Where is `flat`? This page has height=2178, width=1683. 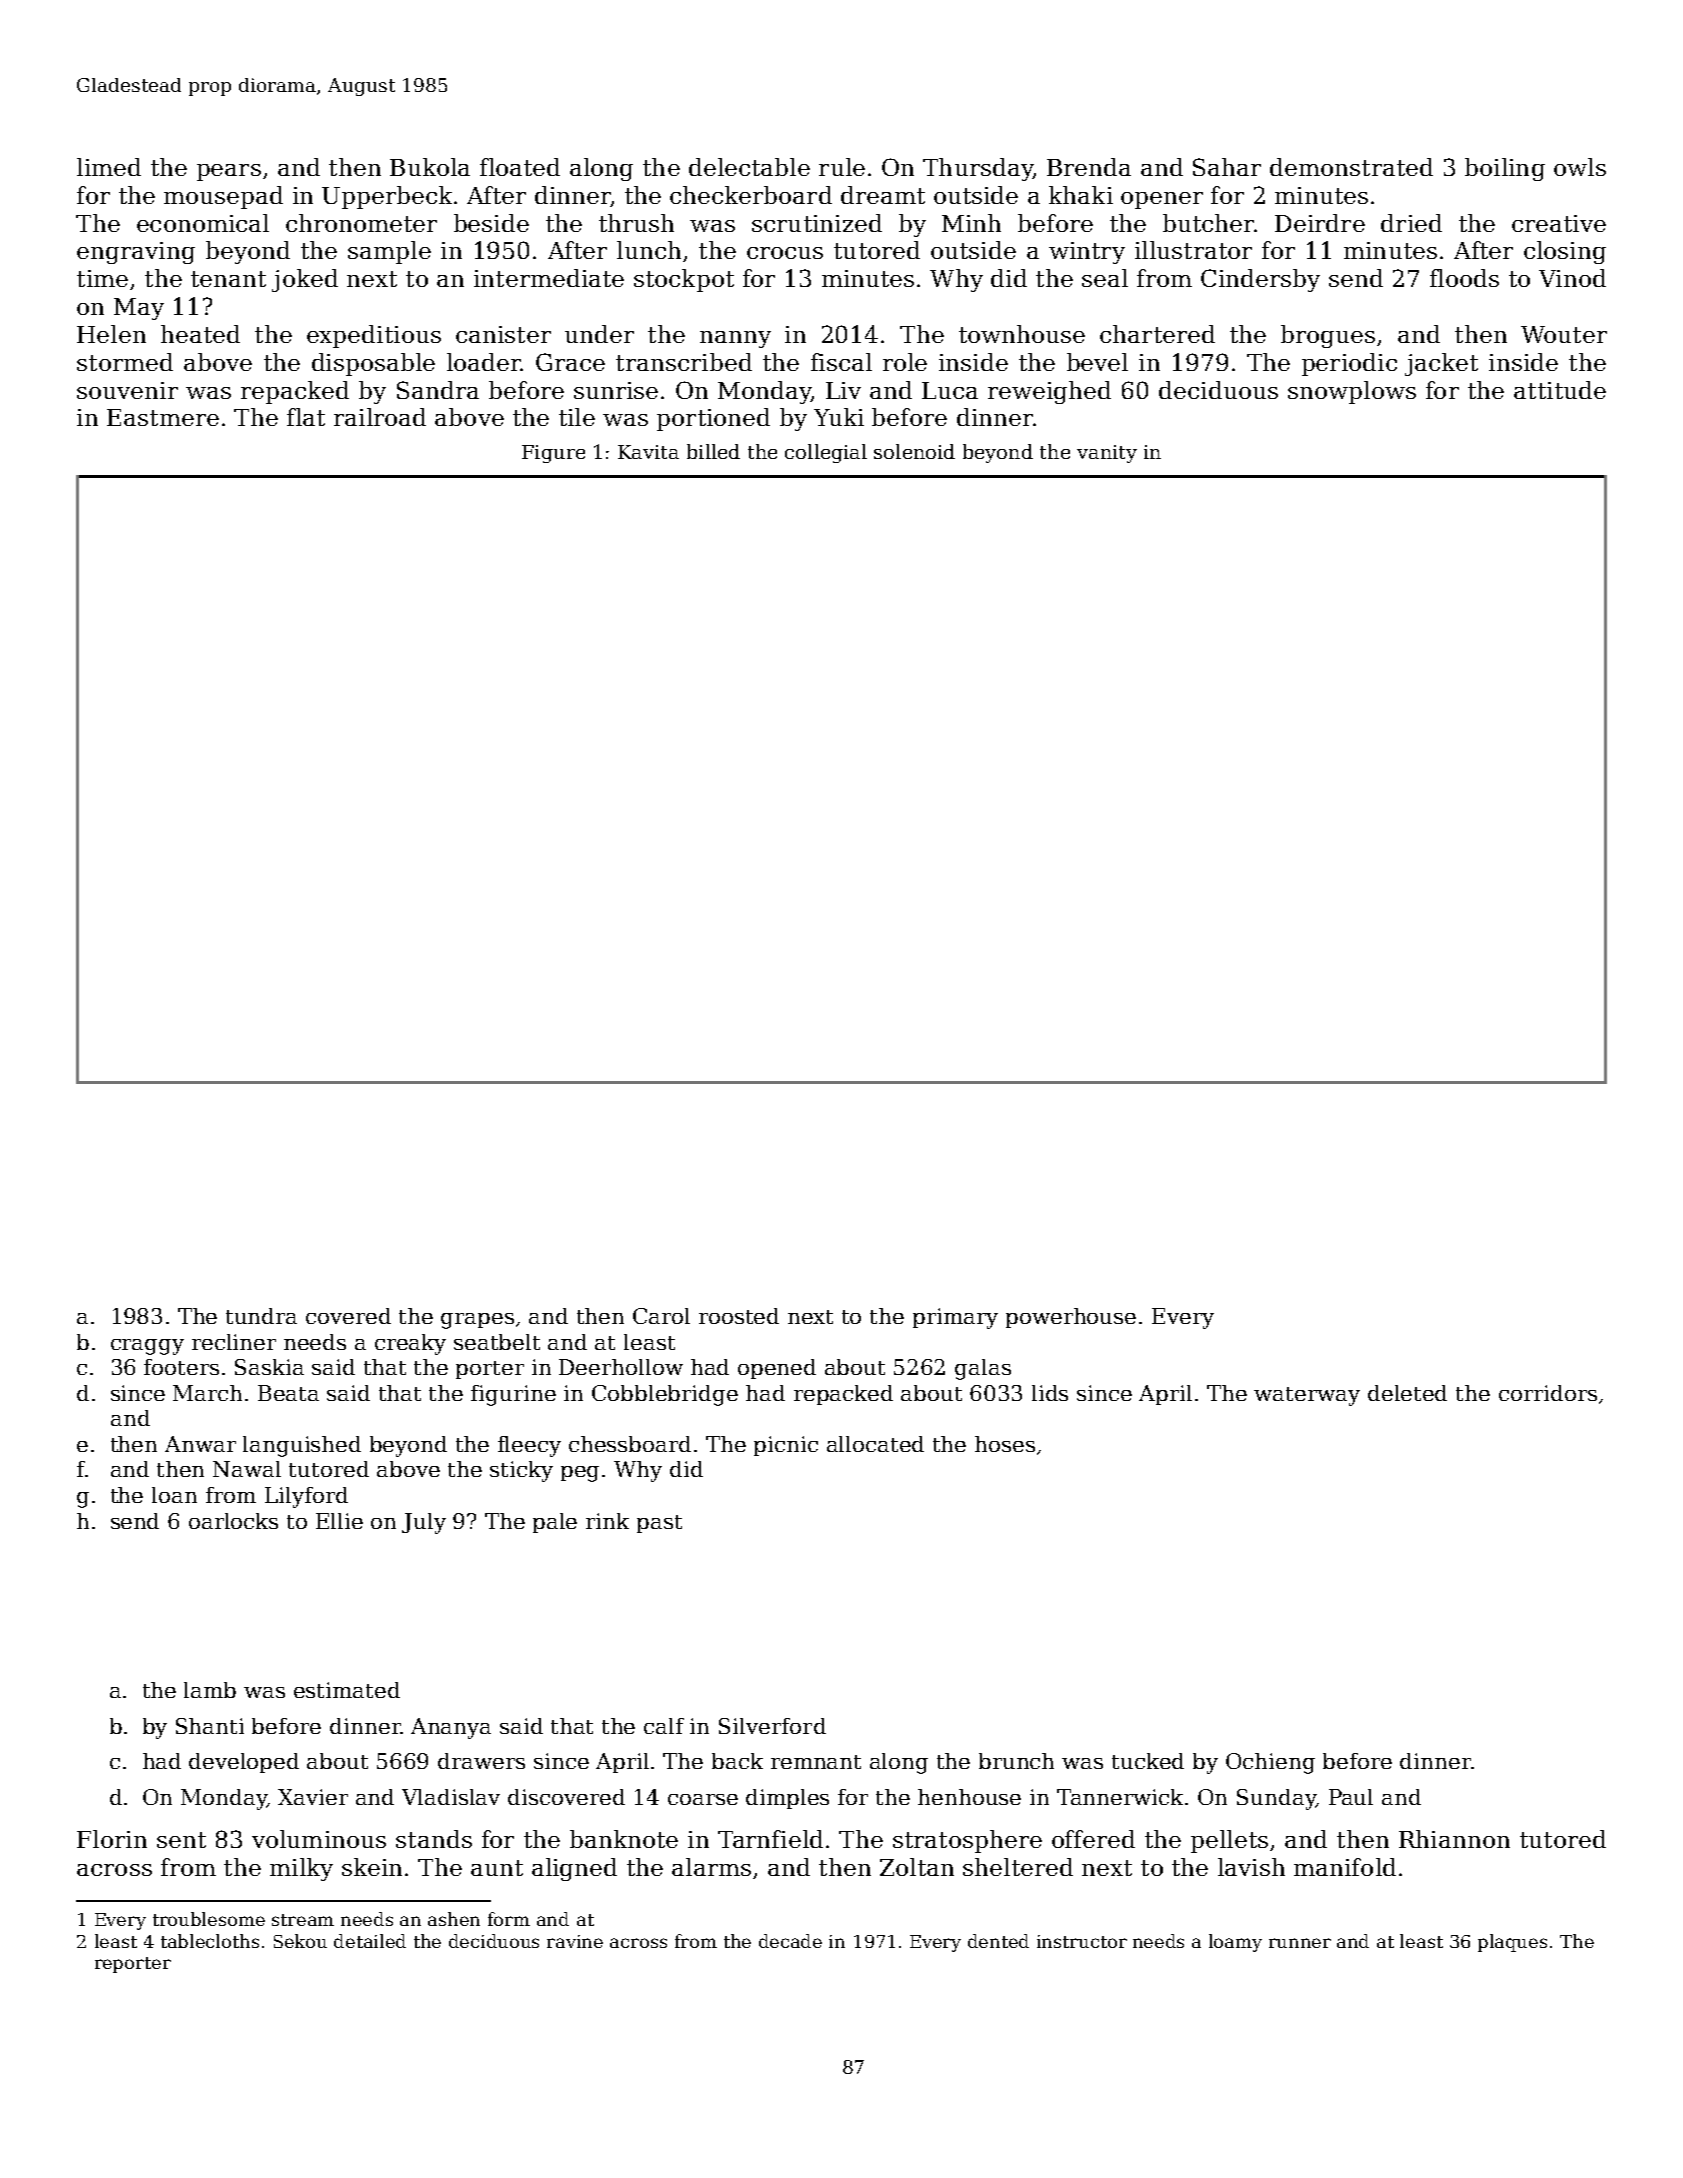
flat is located at coordinates (306, 417).
